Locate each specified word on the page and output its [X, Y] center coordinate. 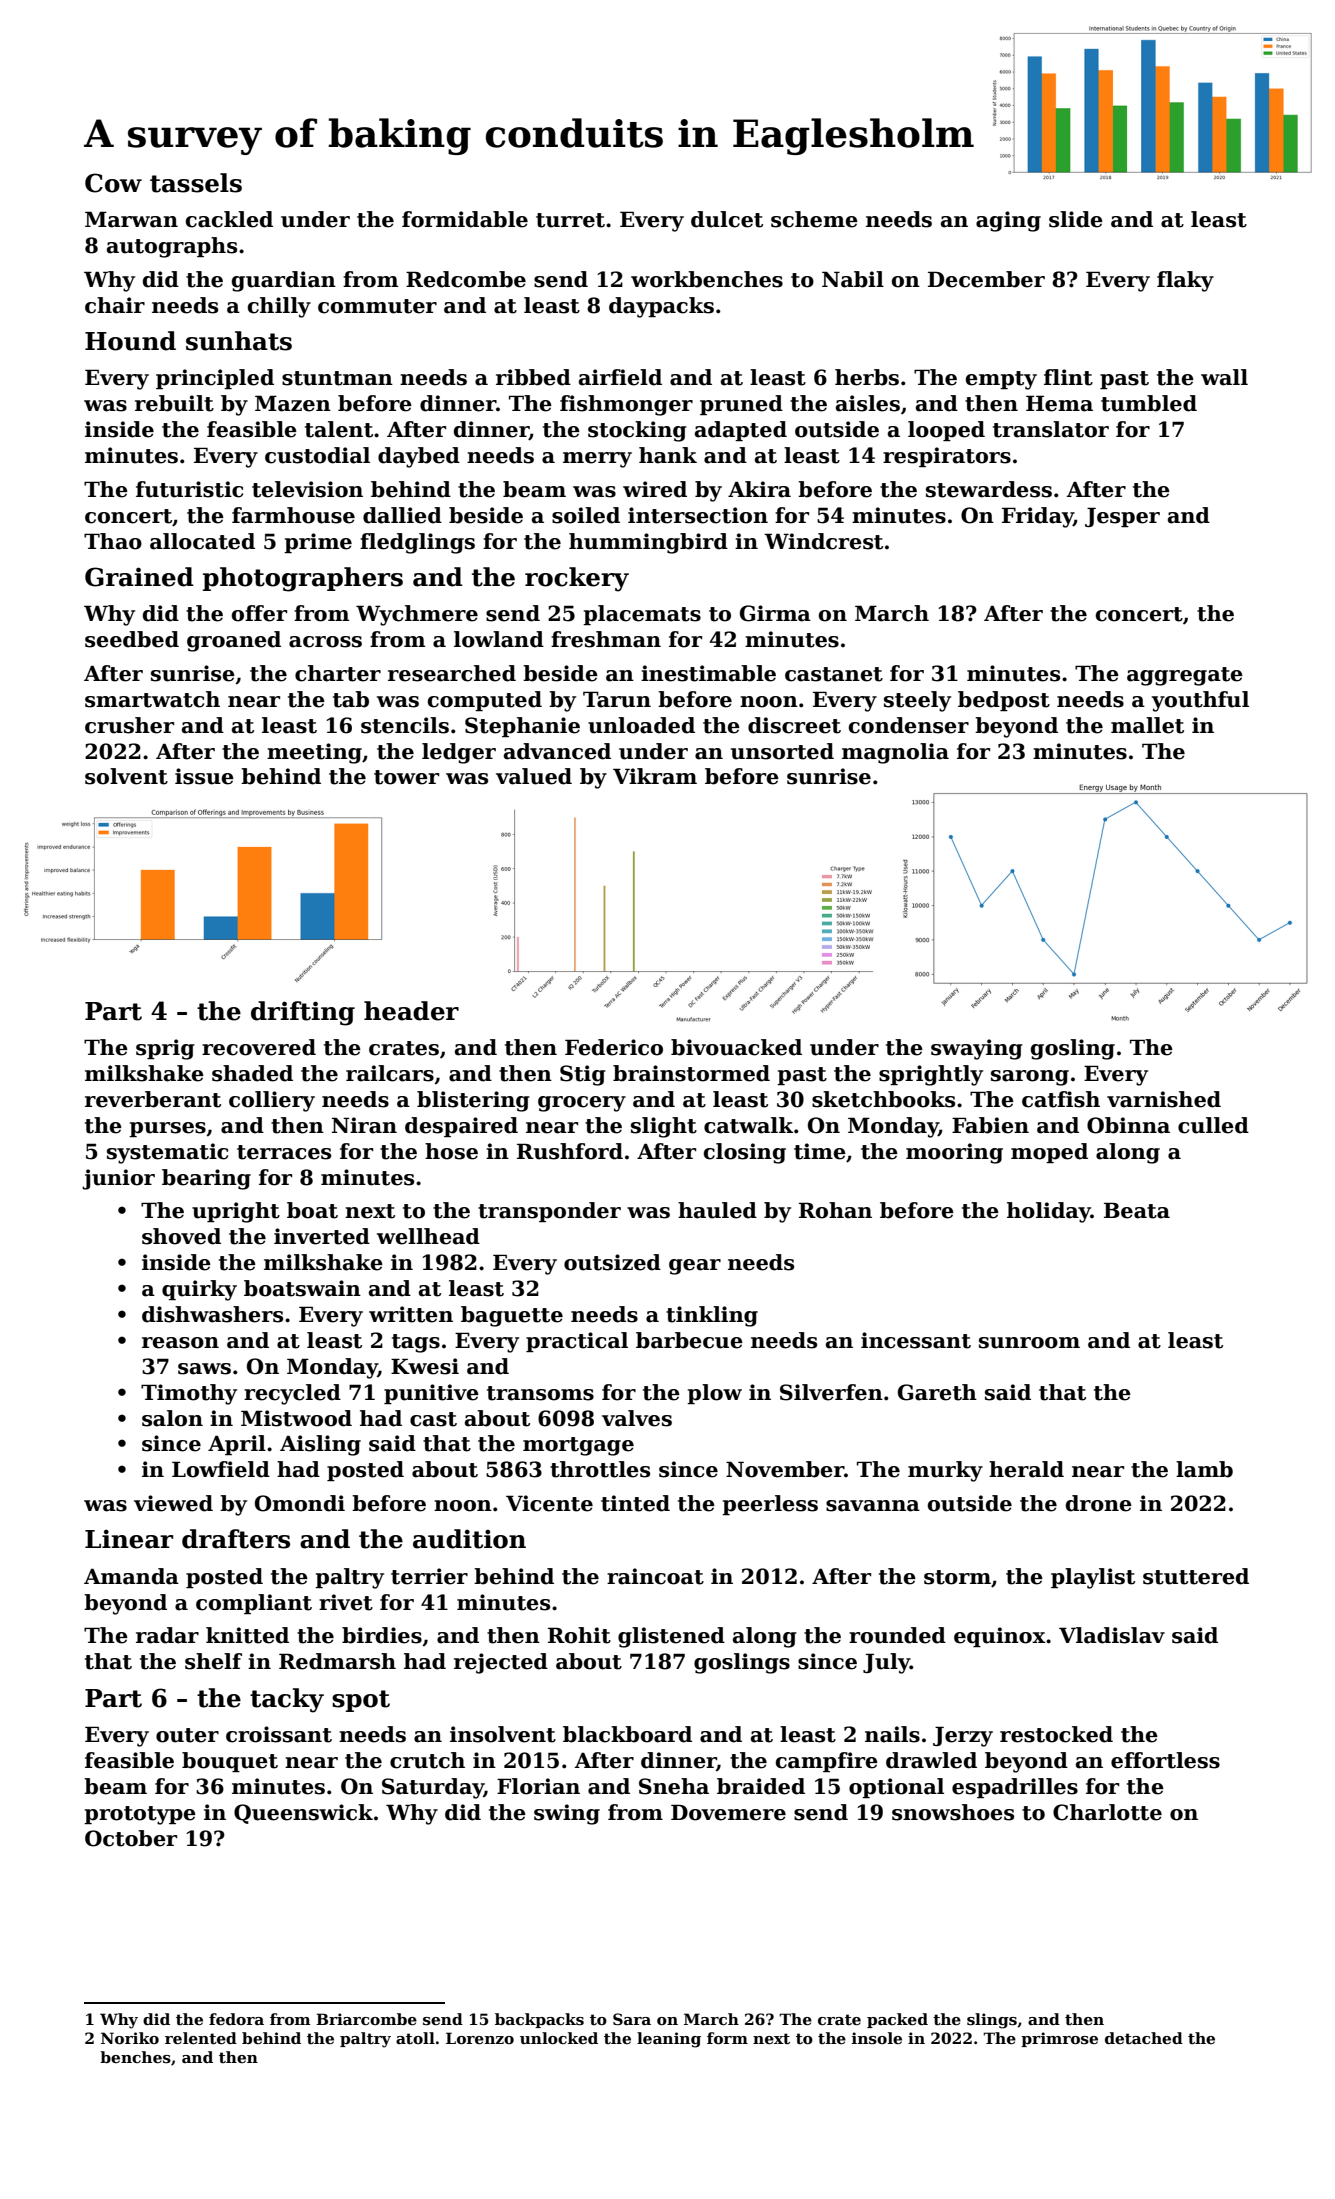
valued [534, 776]
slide [1076, 219]
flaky [1185, 281]
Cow [113, 183]
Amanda [131, 1576]
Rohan [835, 1210]
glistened [671, 1637]
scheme [814, 219]
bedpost [1004, 701]
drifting [303, 1013]
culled [1213, 1125]
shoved [181, 1236]
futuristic [189, 489]
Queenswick [303, 1814]
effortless [1165, 1760]
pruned [741, 405]
